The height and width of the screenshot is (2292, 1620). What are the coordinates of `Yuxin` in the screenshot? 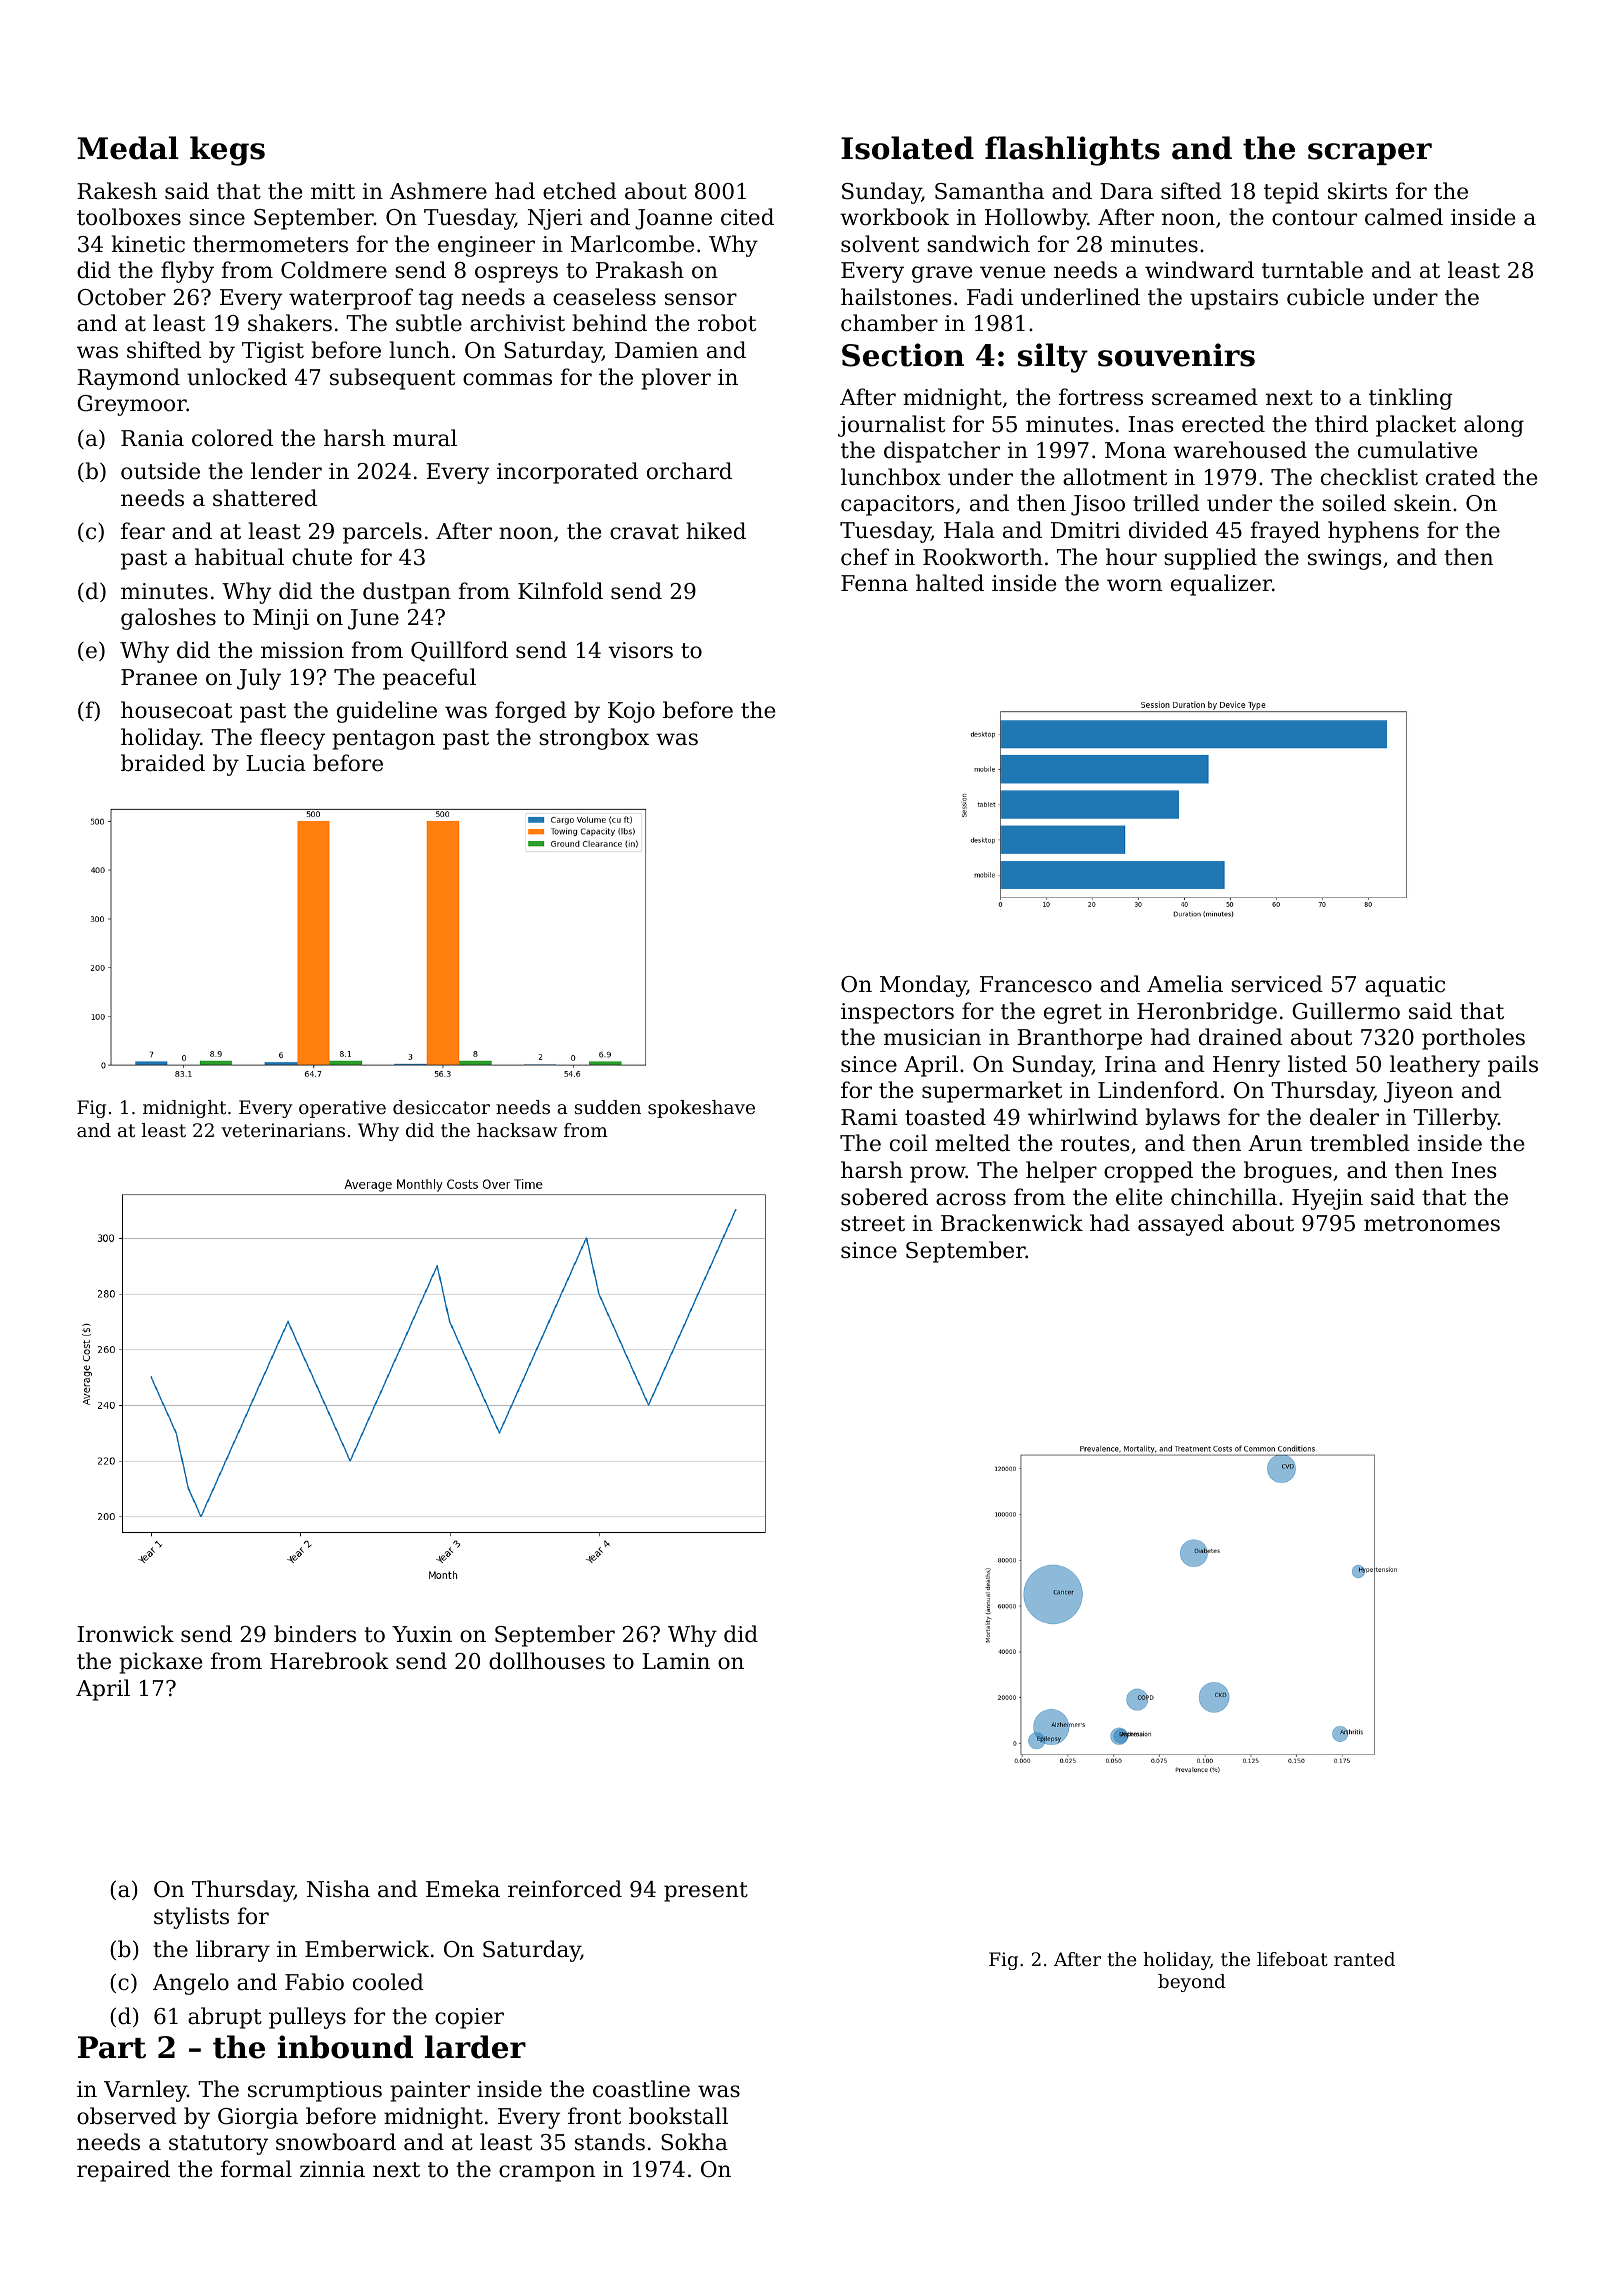 It's located at (422, 1634).
